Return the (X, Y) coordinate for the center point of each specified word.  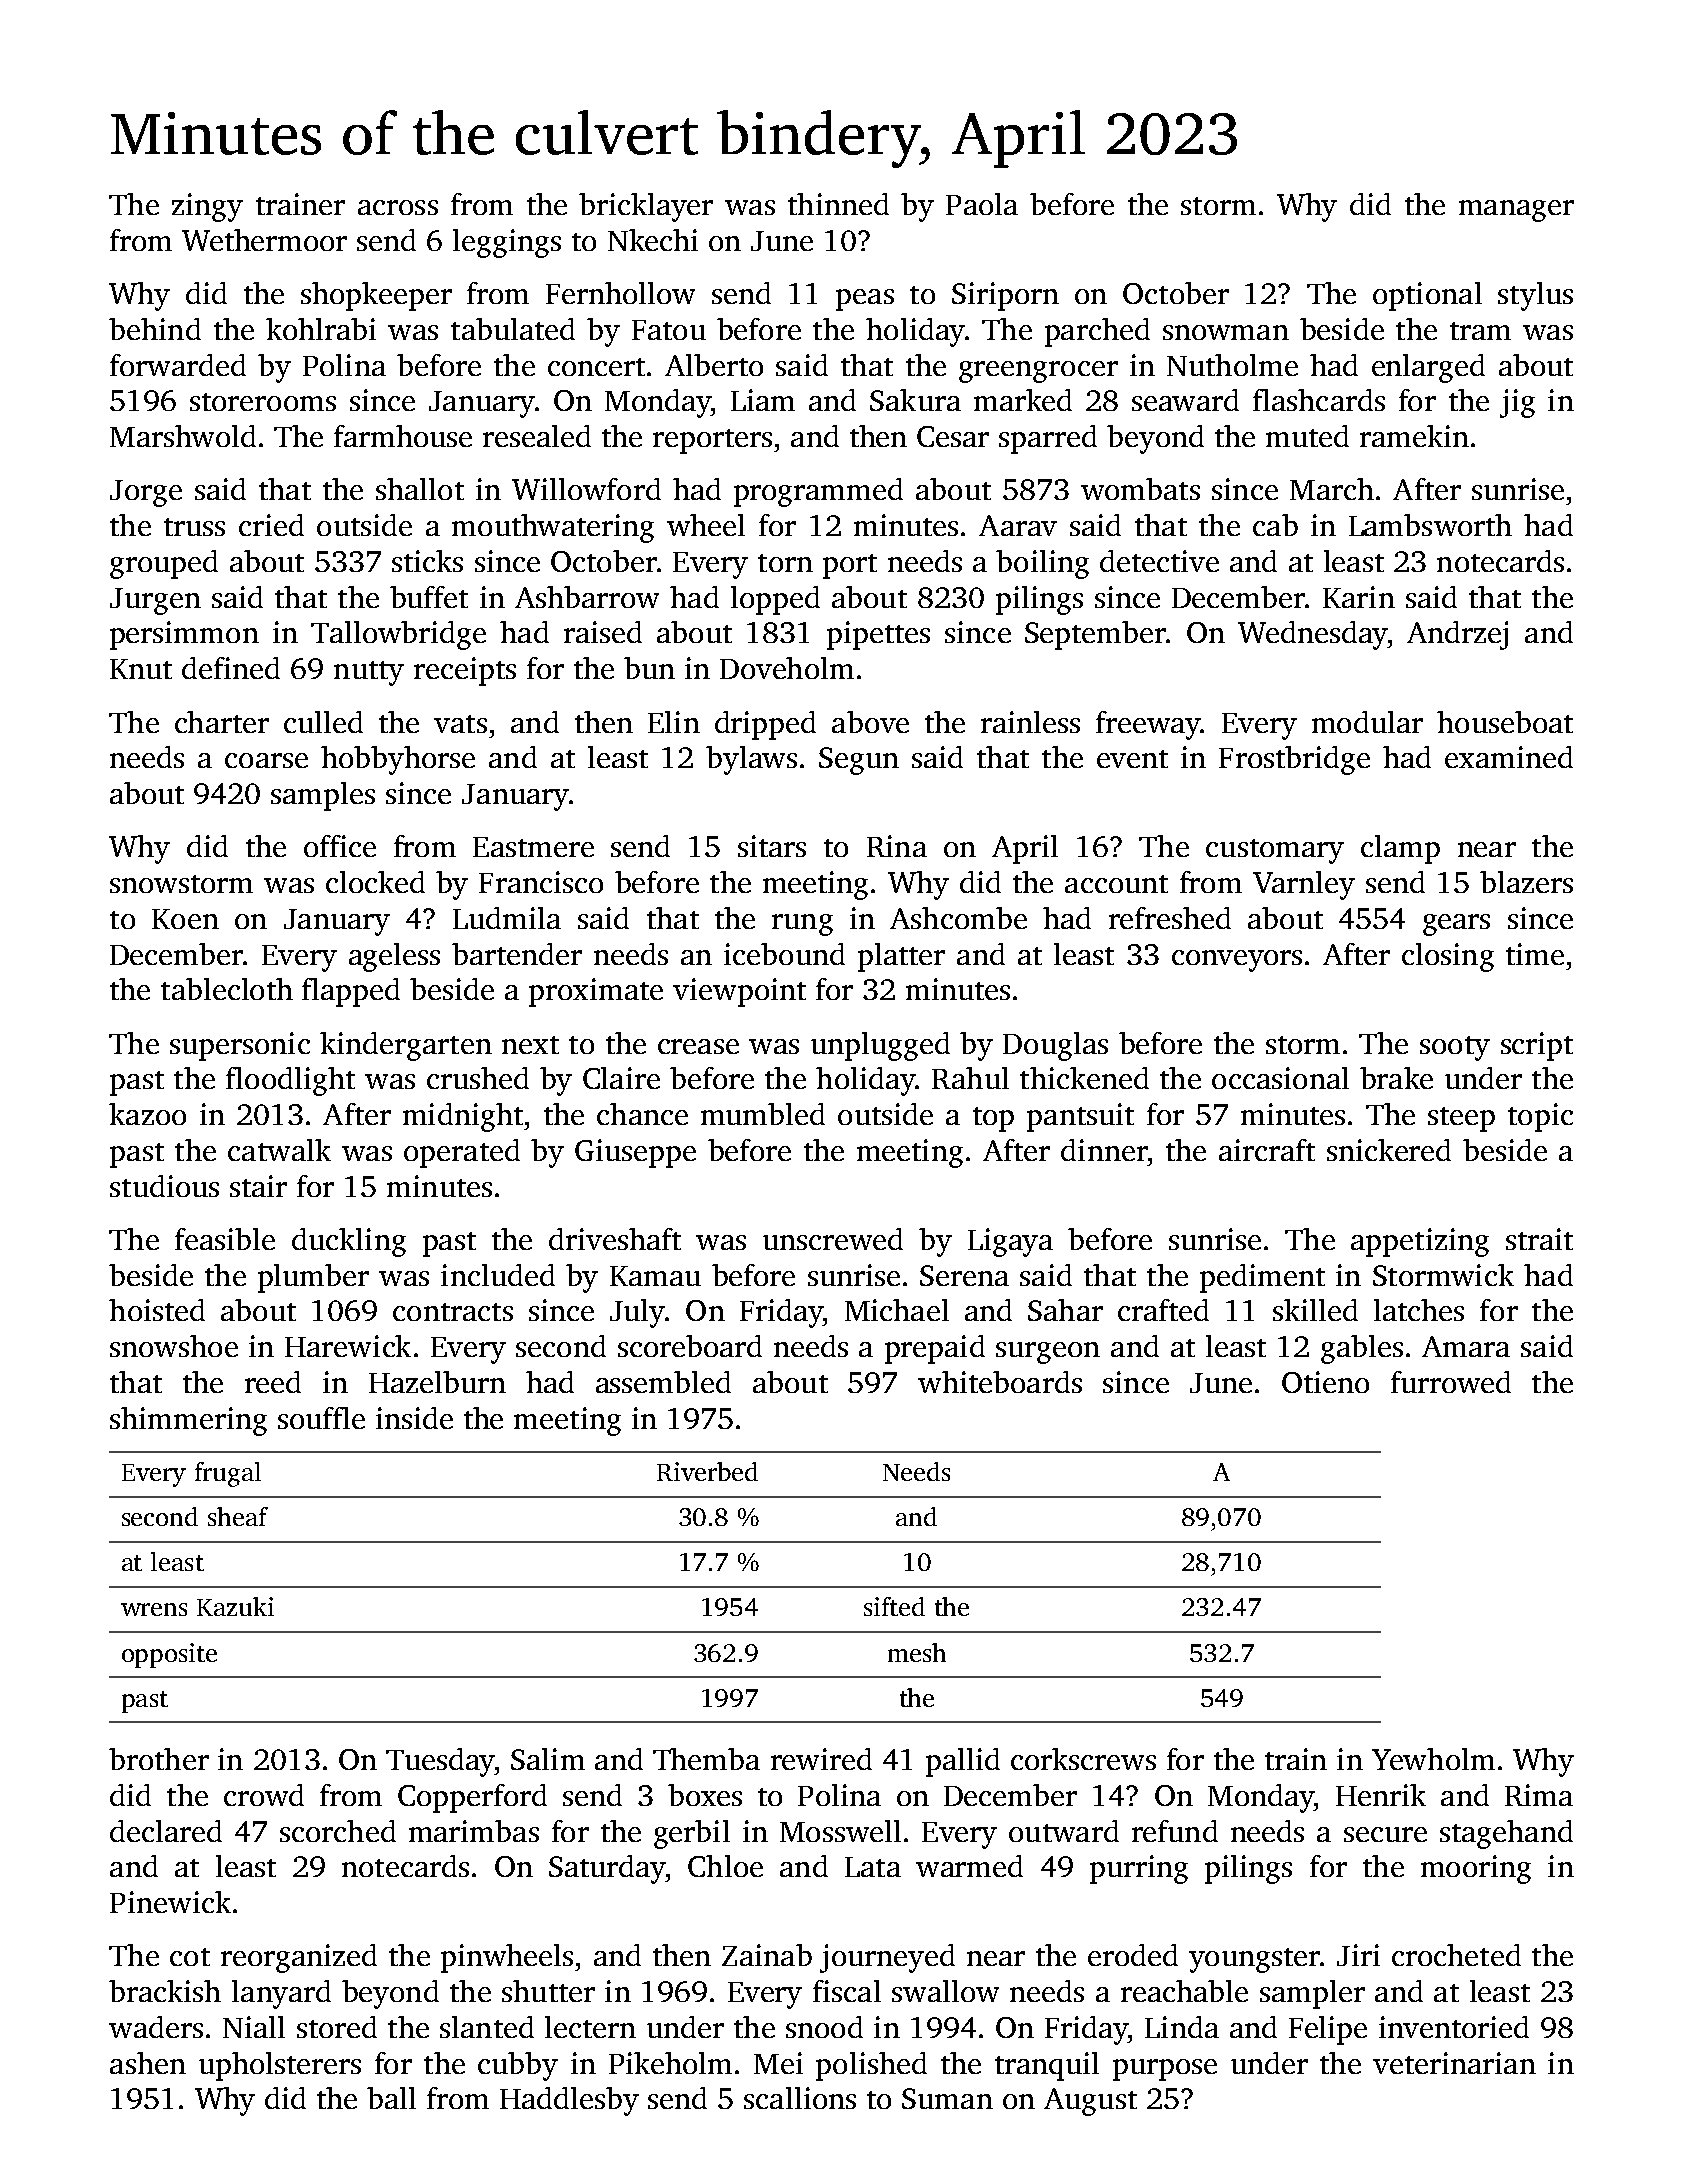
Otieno (1325, 1382)
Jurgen (155, 601)
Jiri (1358, 1955)
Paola (982, 204)
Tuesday (440, 1762)
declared (166, 1831)
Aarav (1018, 525)
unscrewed (833, 1239)
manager (1516, 211)
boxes (705, 1795)
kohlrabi (321, 329)
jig (1517, 403)
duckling (349, 1242)
